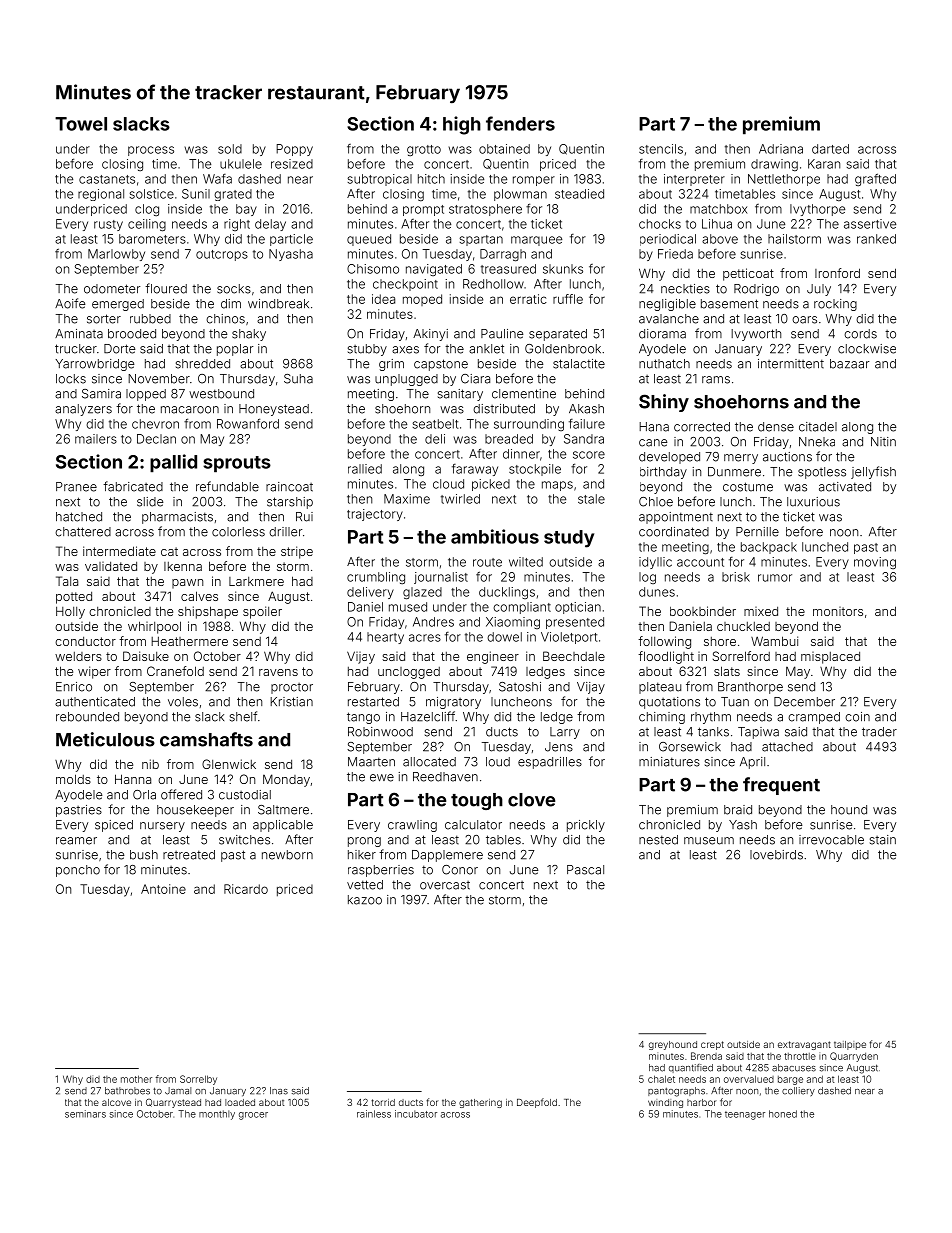 This screenshot has height=1233, width=952. I want to click on torrid, so click(383, 1102).
